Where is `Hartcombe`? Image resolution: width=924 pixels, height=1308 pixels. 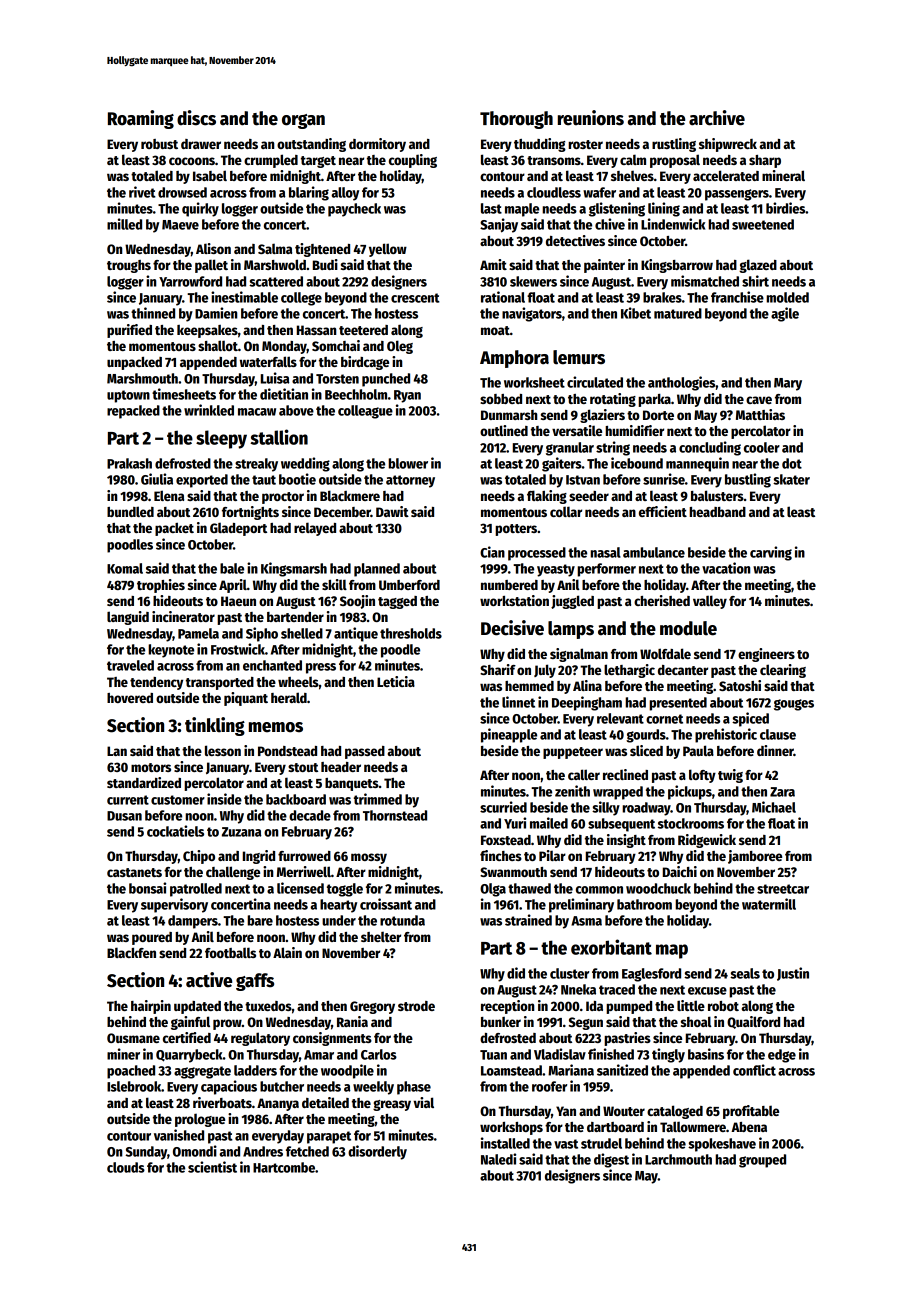
Hartcombe is located at coordinates (284, 1167).
